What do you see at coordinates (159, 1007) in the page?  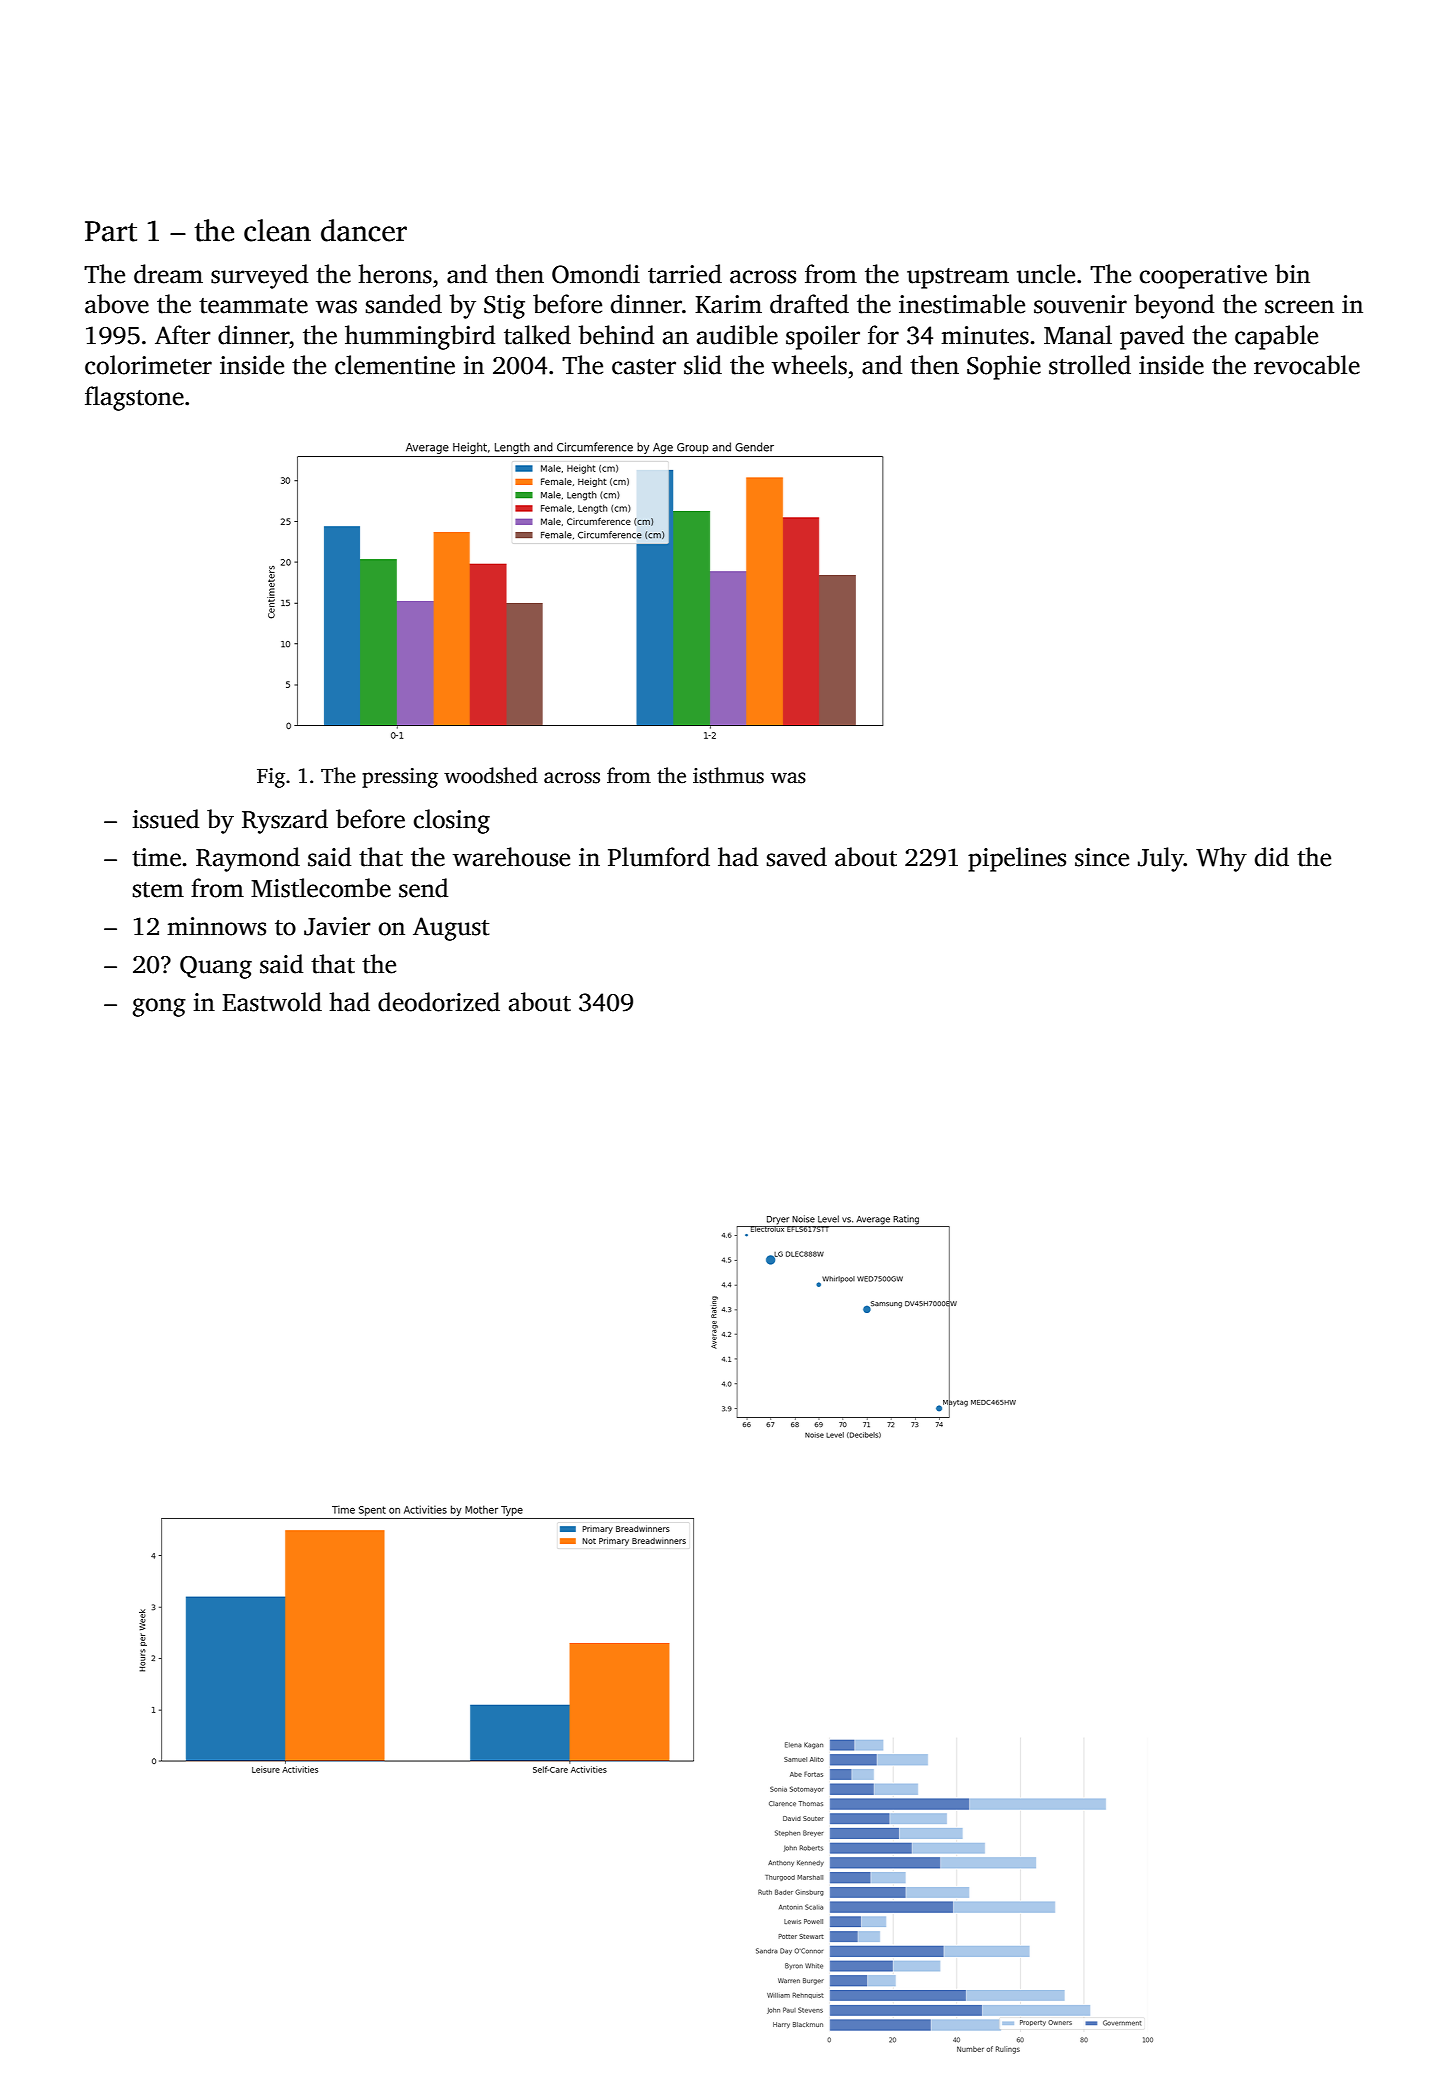 I see `gong` at bounding box center [159, 1007].
